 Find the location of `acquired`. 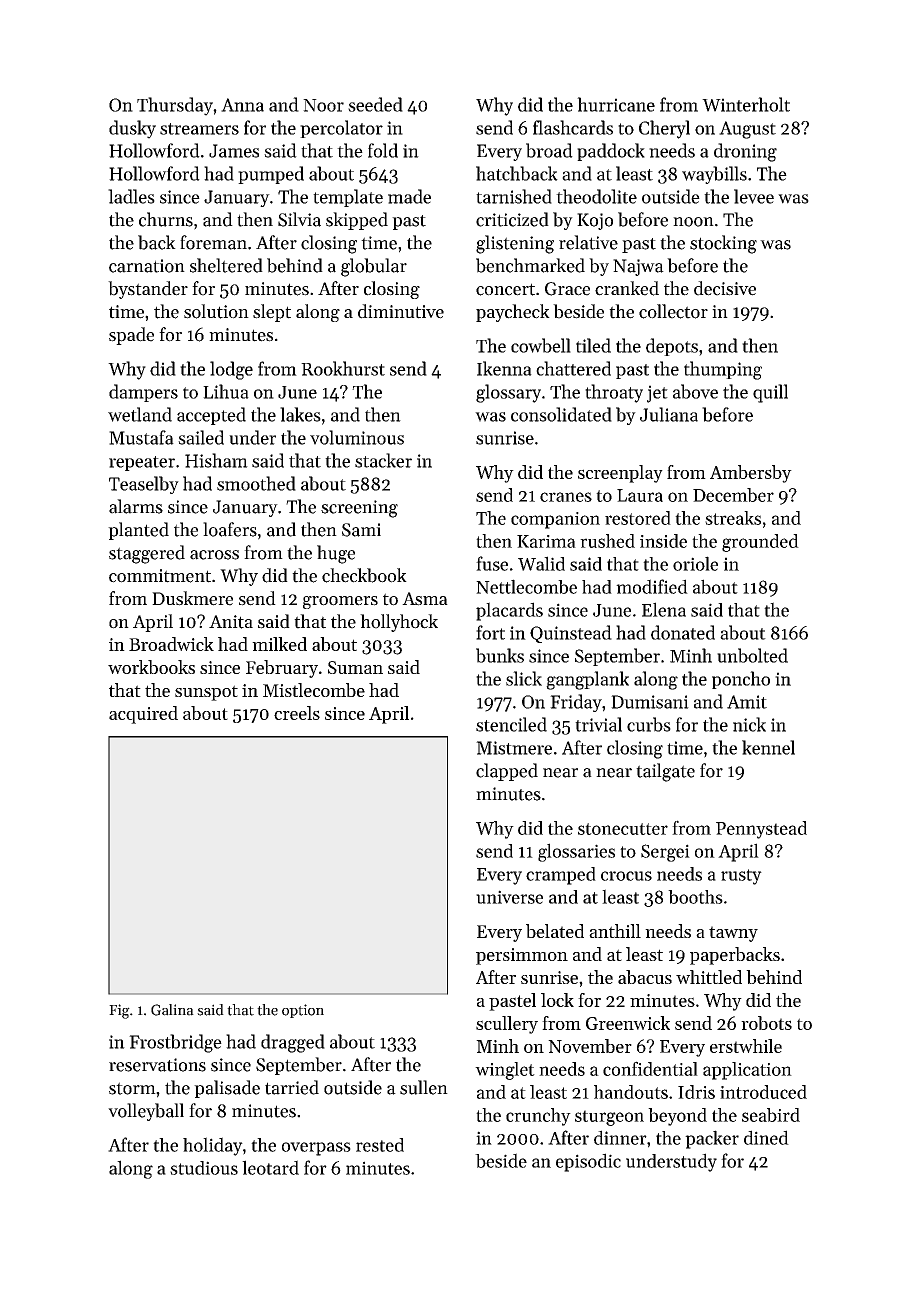

acquired is located at coordinates (143, 715).
